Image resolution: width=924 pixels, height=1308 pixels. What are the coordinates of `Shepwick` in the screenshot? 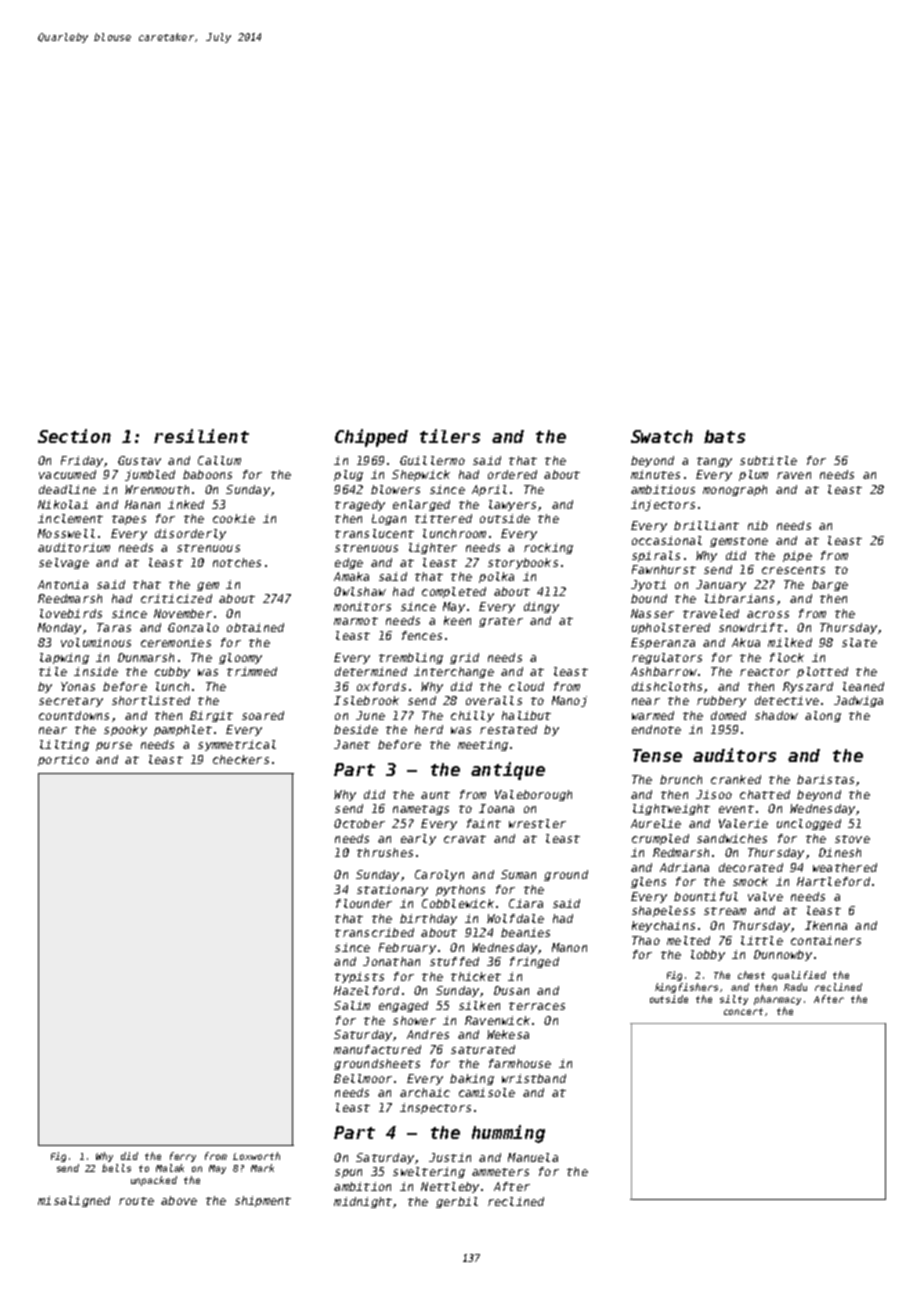 It's located at (421, 475).
